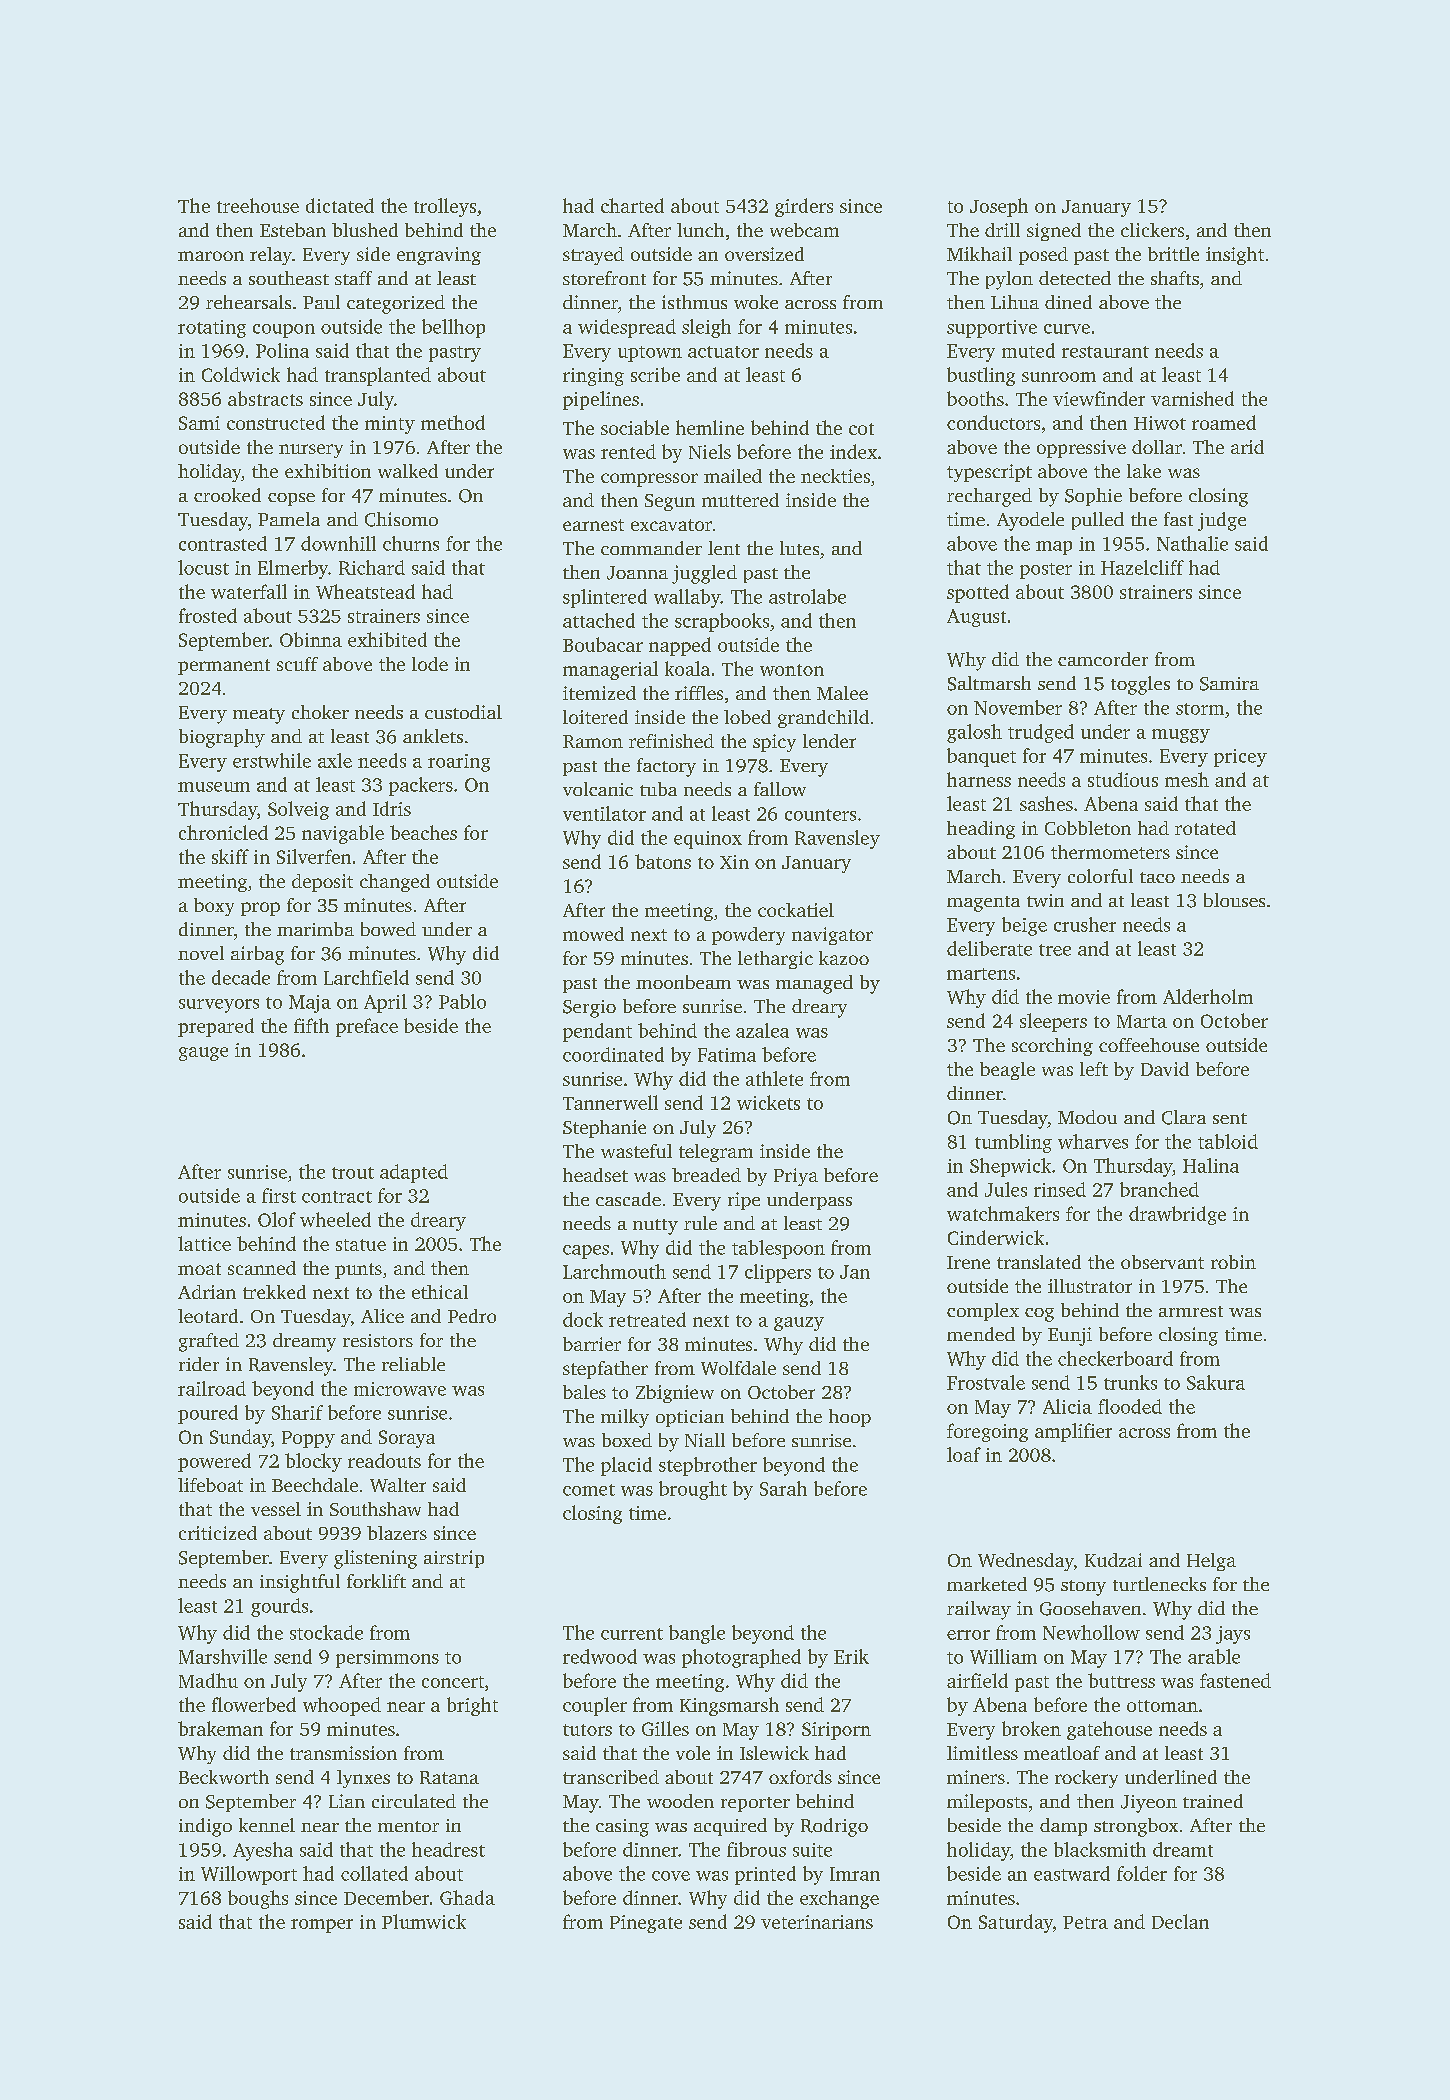  Describe the element at coordinates (1081, 449) in the screenshot. I see `oppressive` at that location.
